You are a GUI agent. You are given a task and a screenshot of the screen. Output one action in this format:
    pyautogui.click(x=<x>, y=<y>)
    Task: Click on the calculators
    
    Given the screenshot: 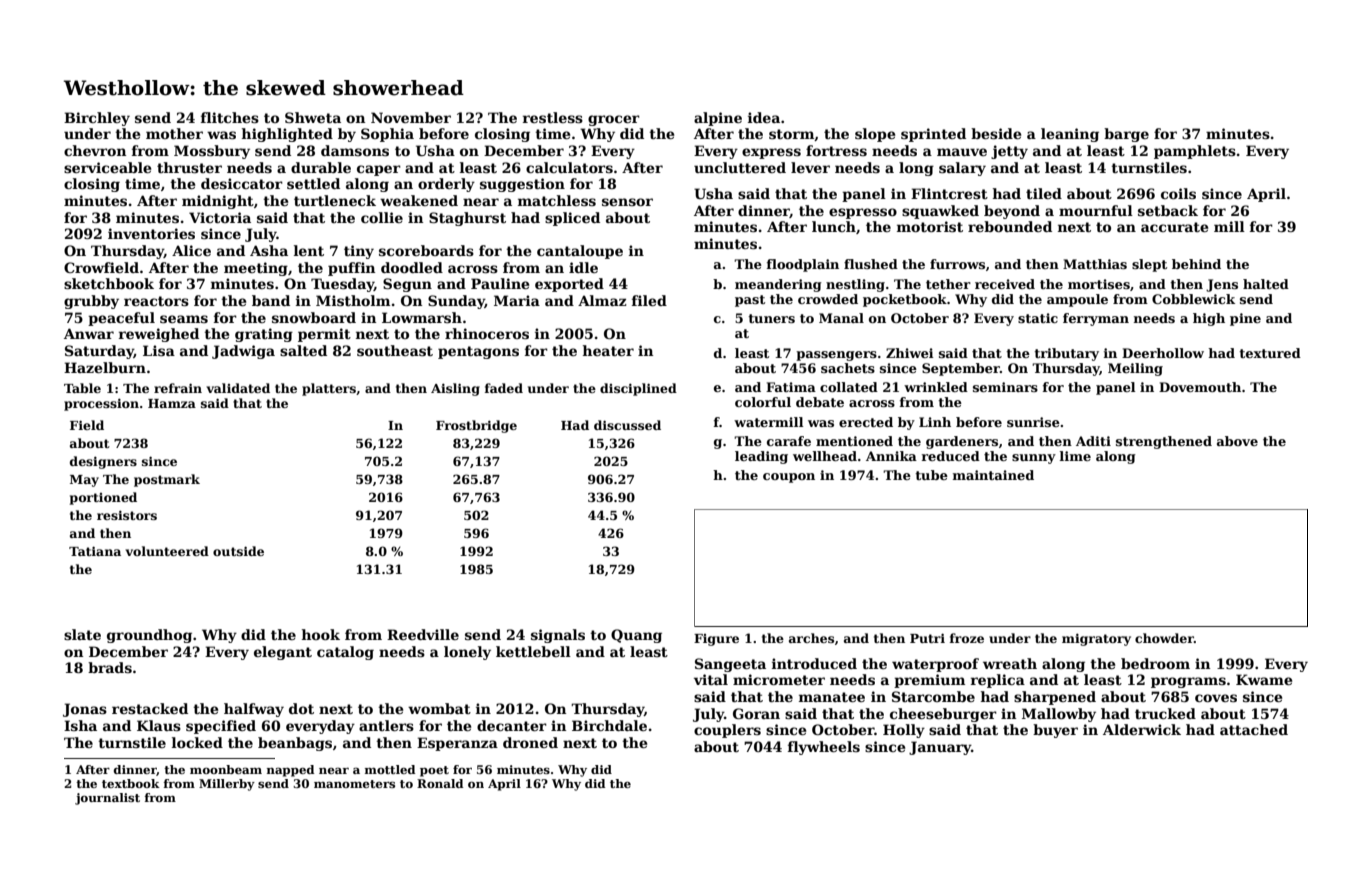 What is the action you would take?
    pyautogui.click(x=569, y=167)
